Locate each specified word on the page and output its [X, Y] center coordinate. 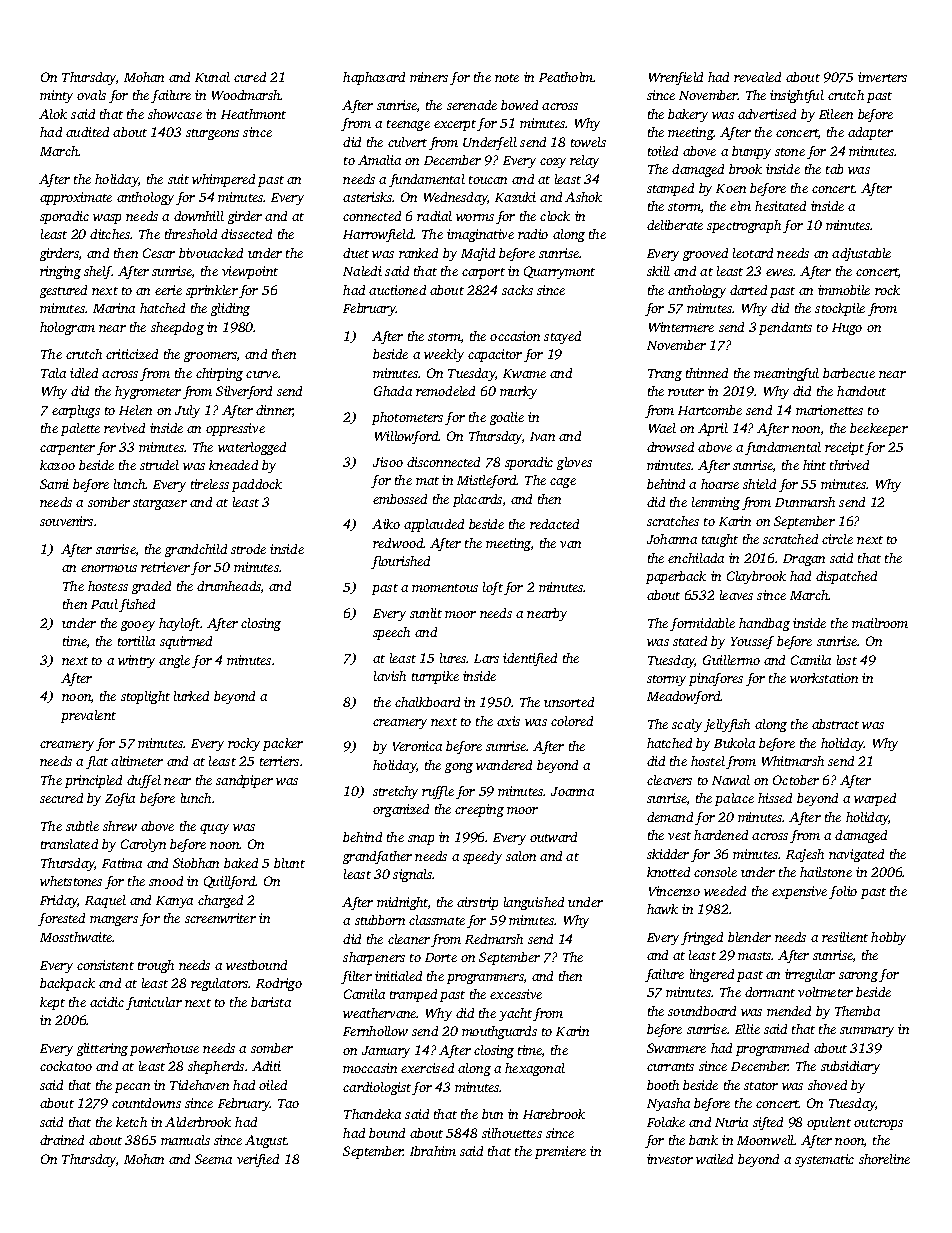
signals [413, 875]
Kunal [212, 77]
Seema [213, 1159]
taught [720, 540]
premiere [560, 1152]
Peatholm [566, 77]
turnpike [435, 677]
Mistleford [487, 481]
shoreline [884, 1159]
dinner [274, 411]
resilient [845, 937]
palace [734, 799]
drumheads [229, 586]
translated [69, 844]
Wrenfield [676, 78]
